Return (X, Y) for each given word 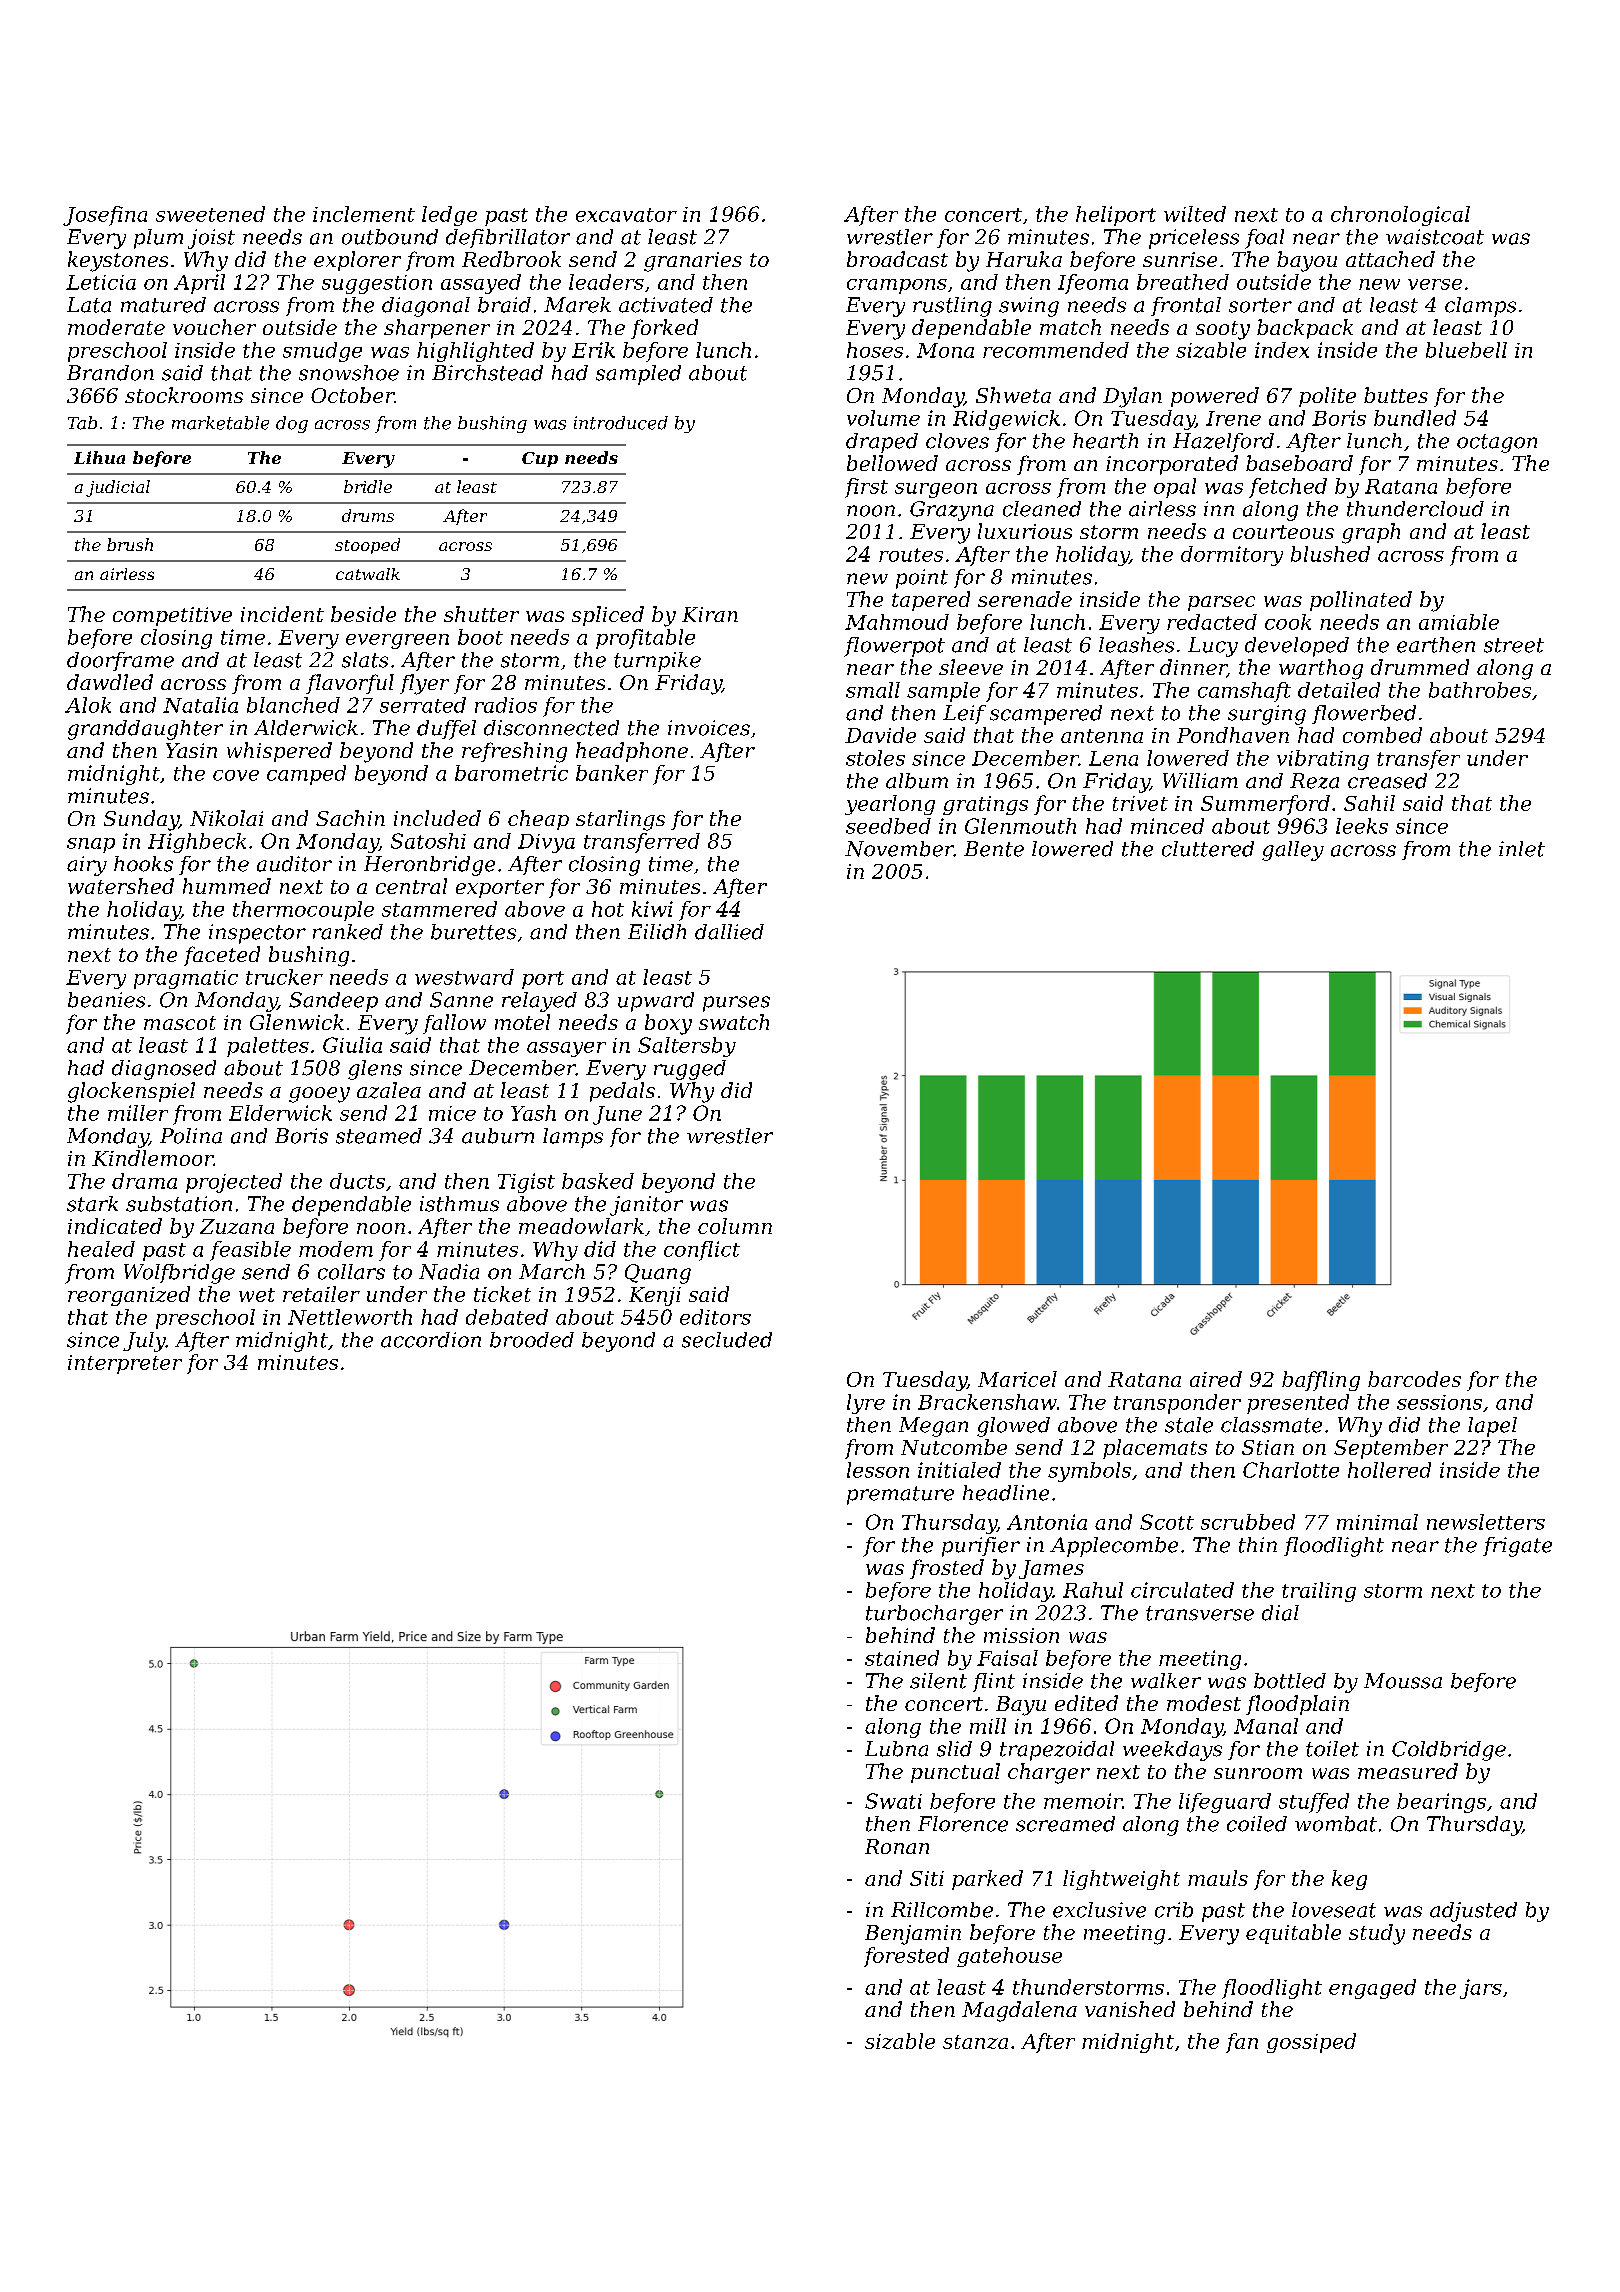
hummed (227, 886)
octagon (1497, 443)
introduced (621, 423)
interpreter (125, 1364)
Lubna (896, 1749)
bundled (1415, 418)
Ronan (897, 1846)
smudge (322, 352)
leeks (1362, 826)
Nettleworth (350, 1317)
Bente (994, 849)
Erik (593, 350)
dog (292, 424)
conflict (702, 1251)
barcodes (1414, 1379)
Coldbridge (1449, 1751)
